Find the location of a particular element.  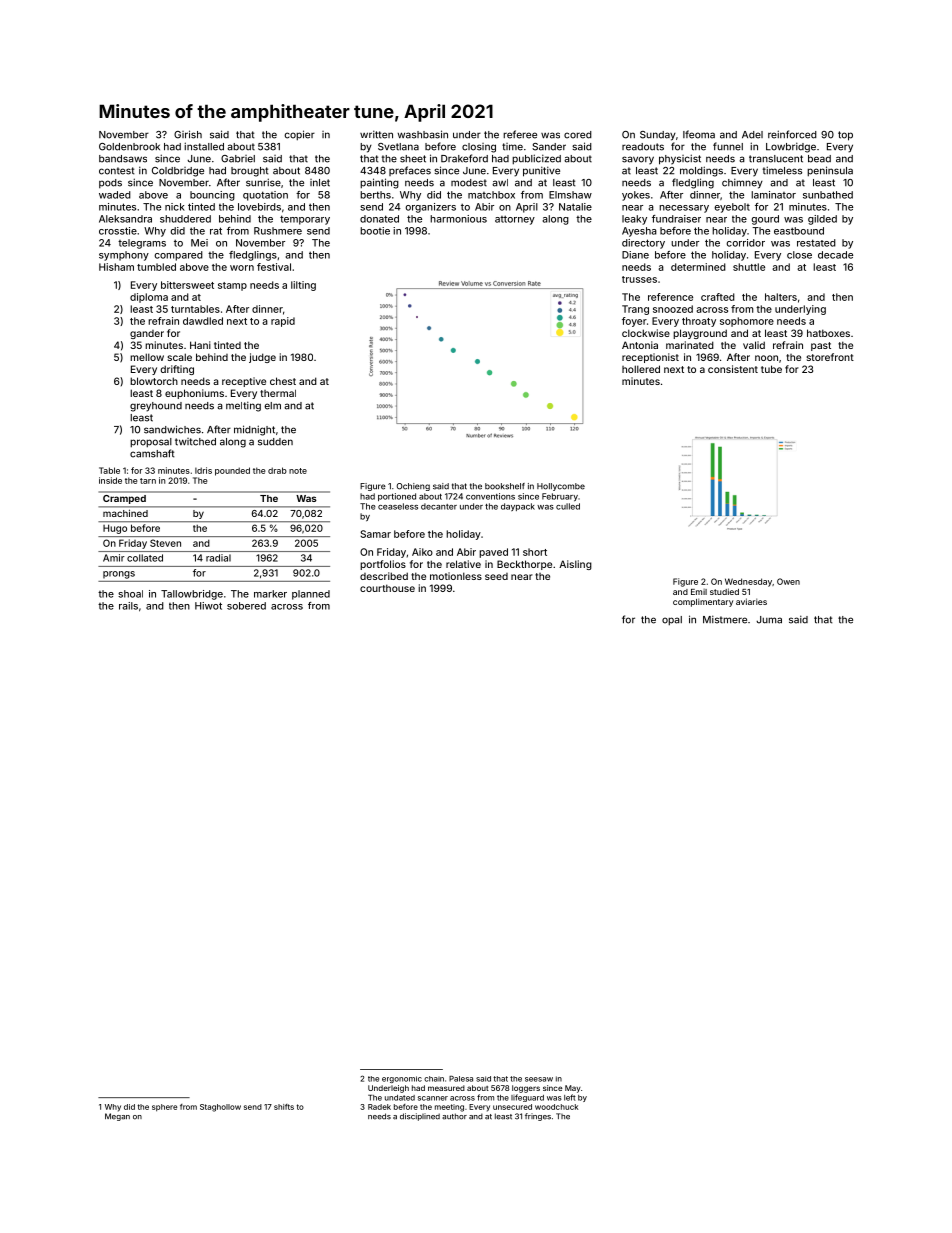

rails is located at coordinates (128, 606).
